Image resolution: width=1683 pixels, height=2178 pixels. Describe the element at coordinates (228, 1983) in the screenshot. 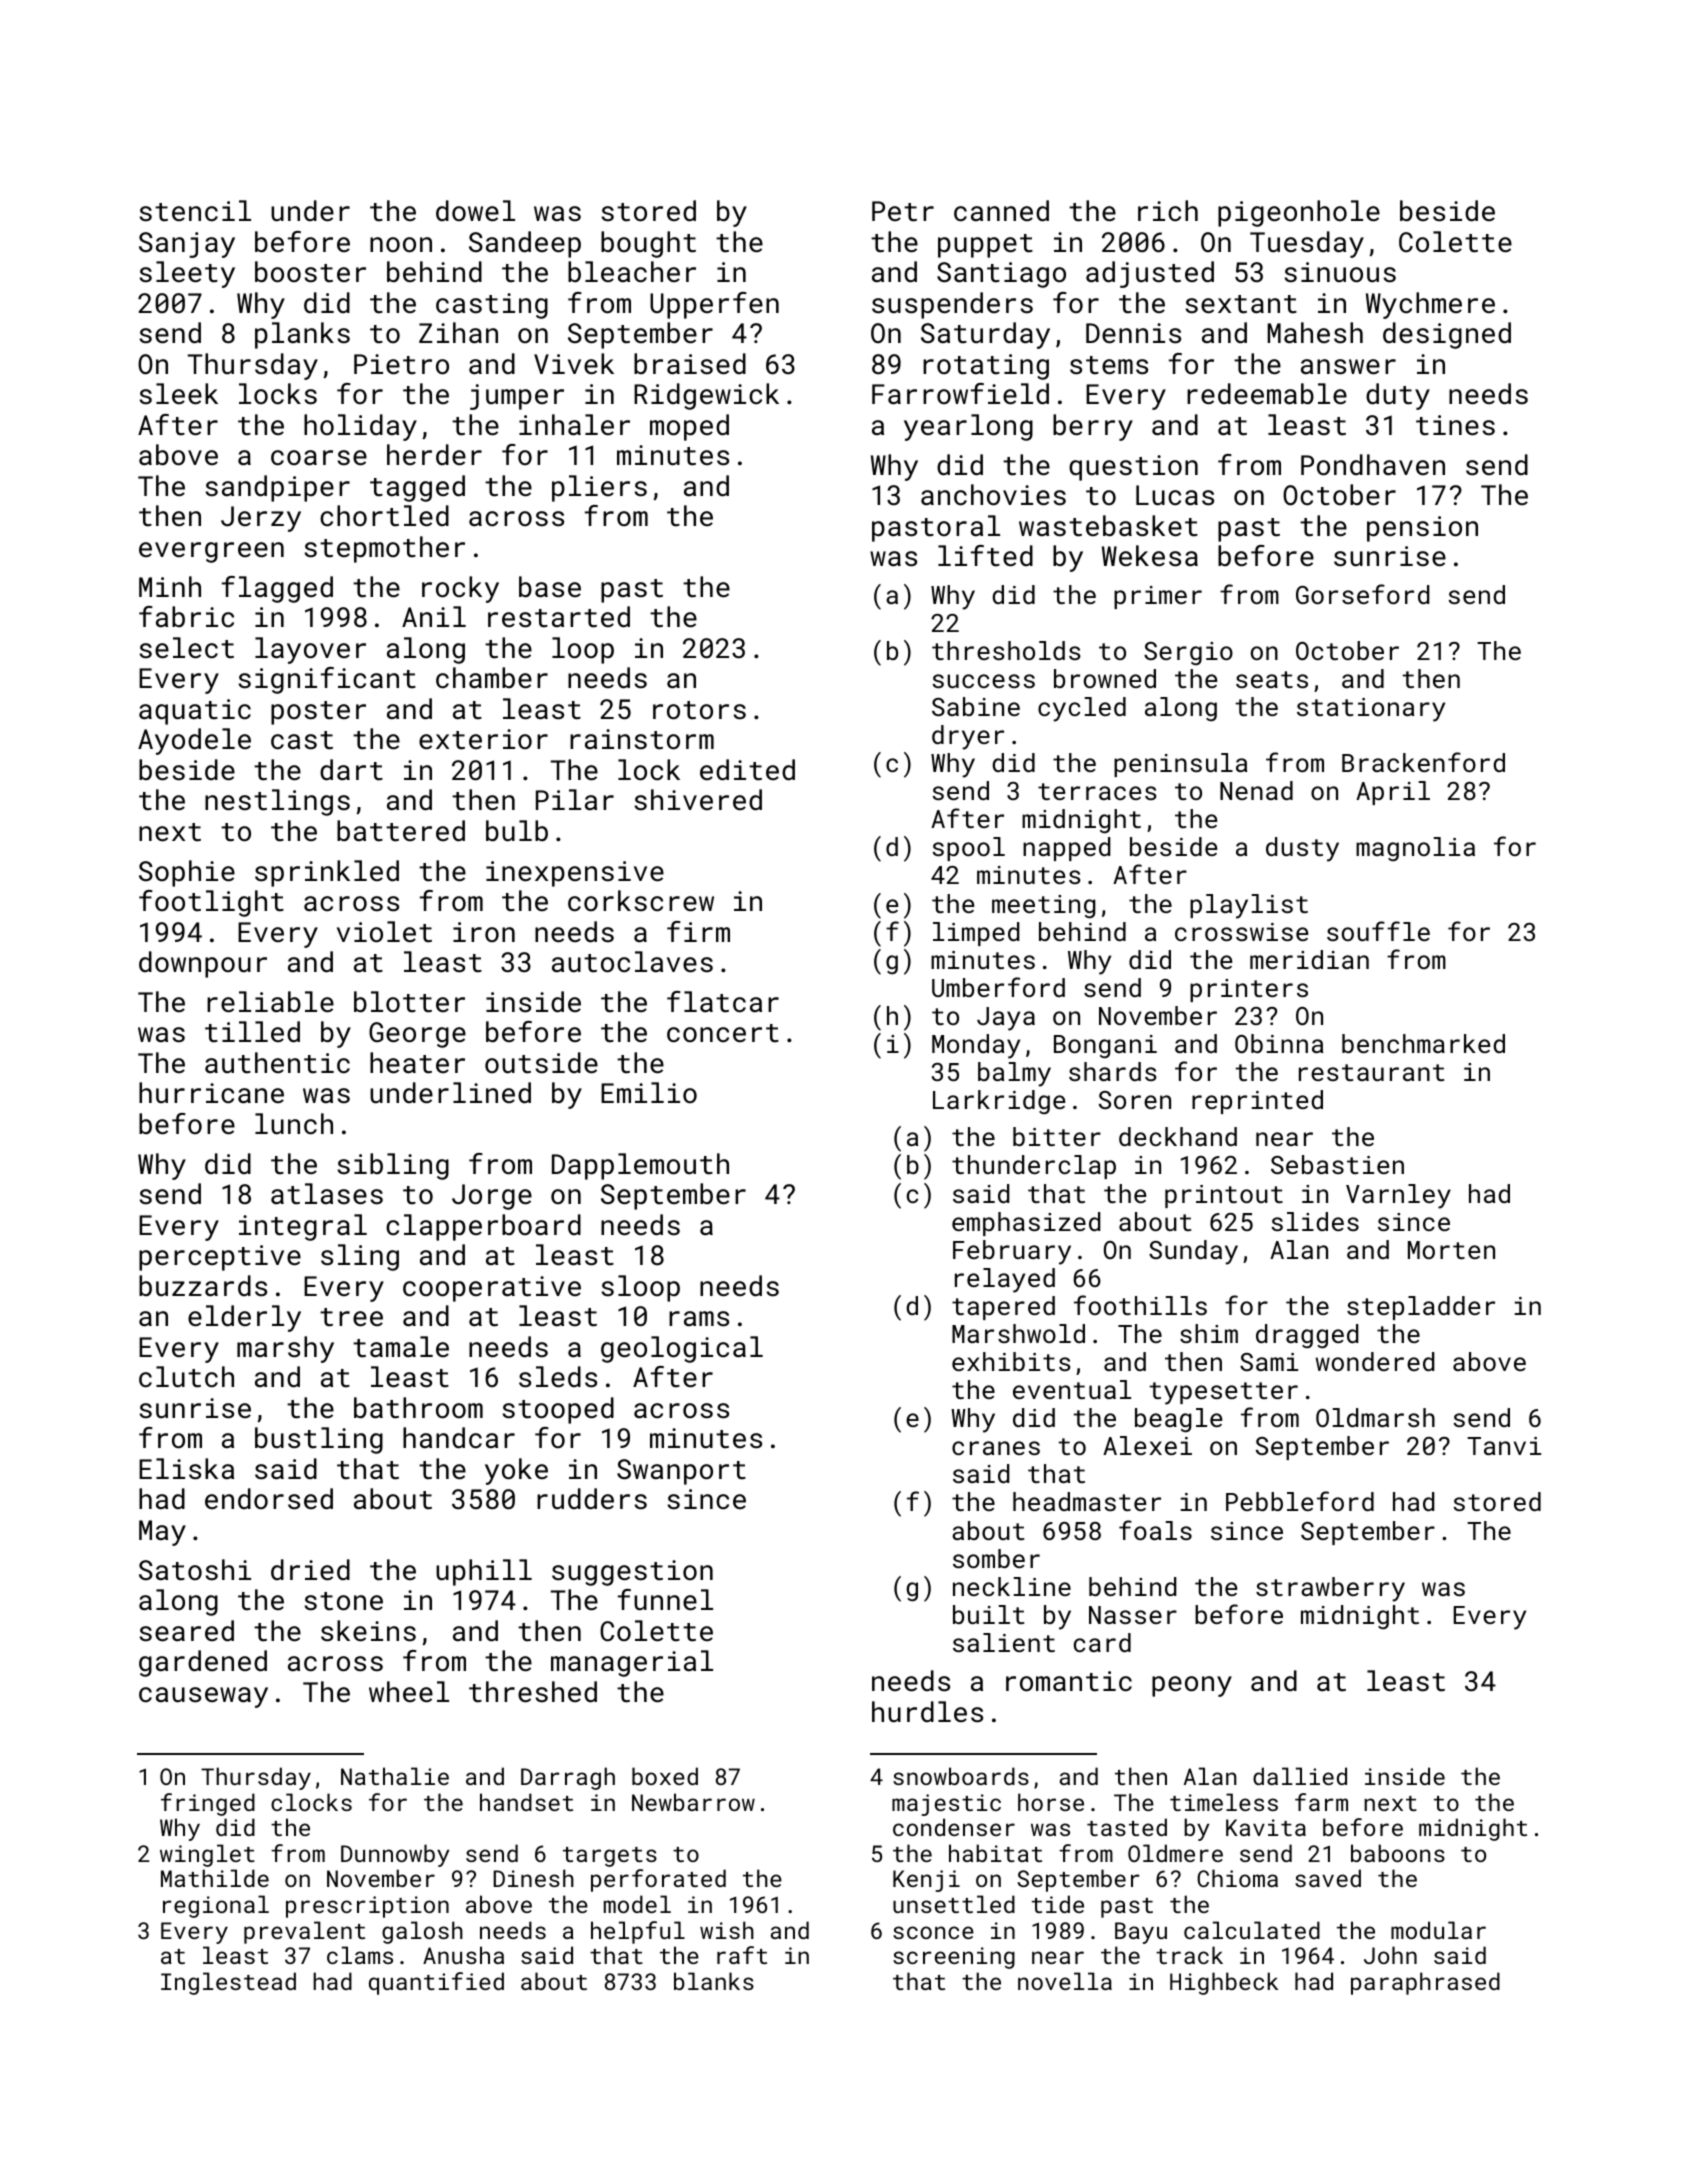

I see `Inglestead` at that location.
